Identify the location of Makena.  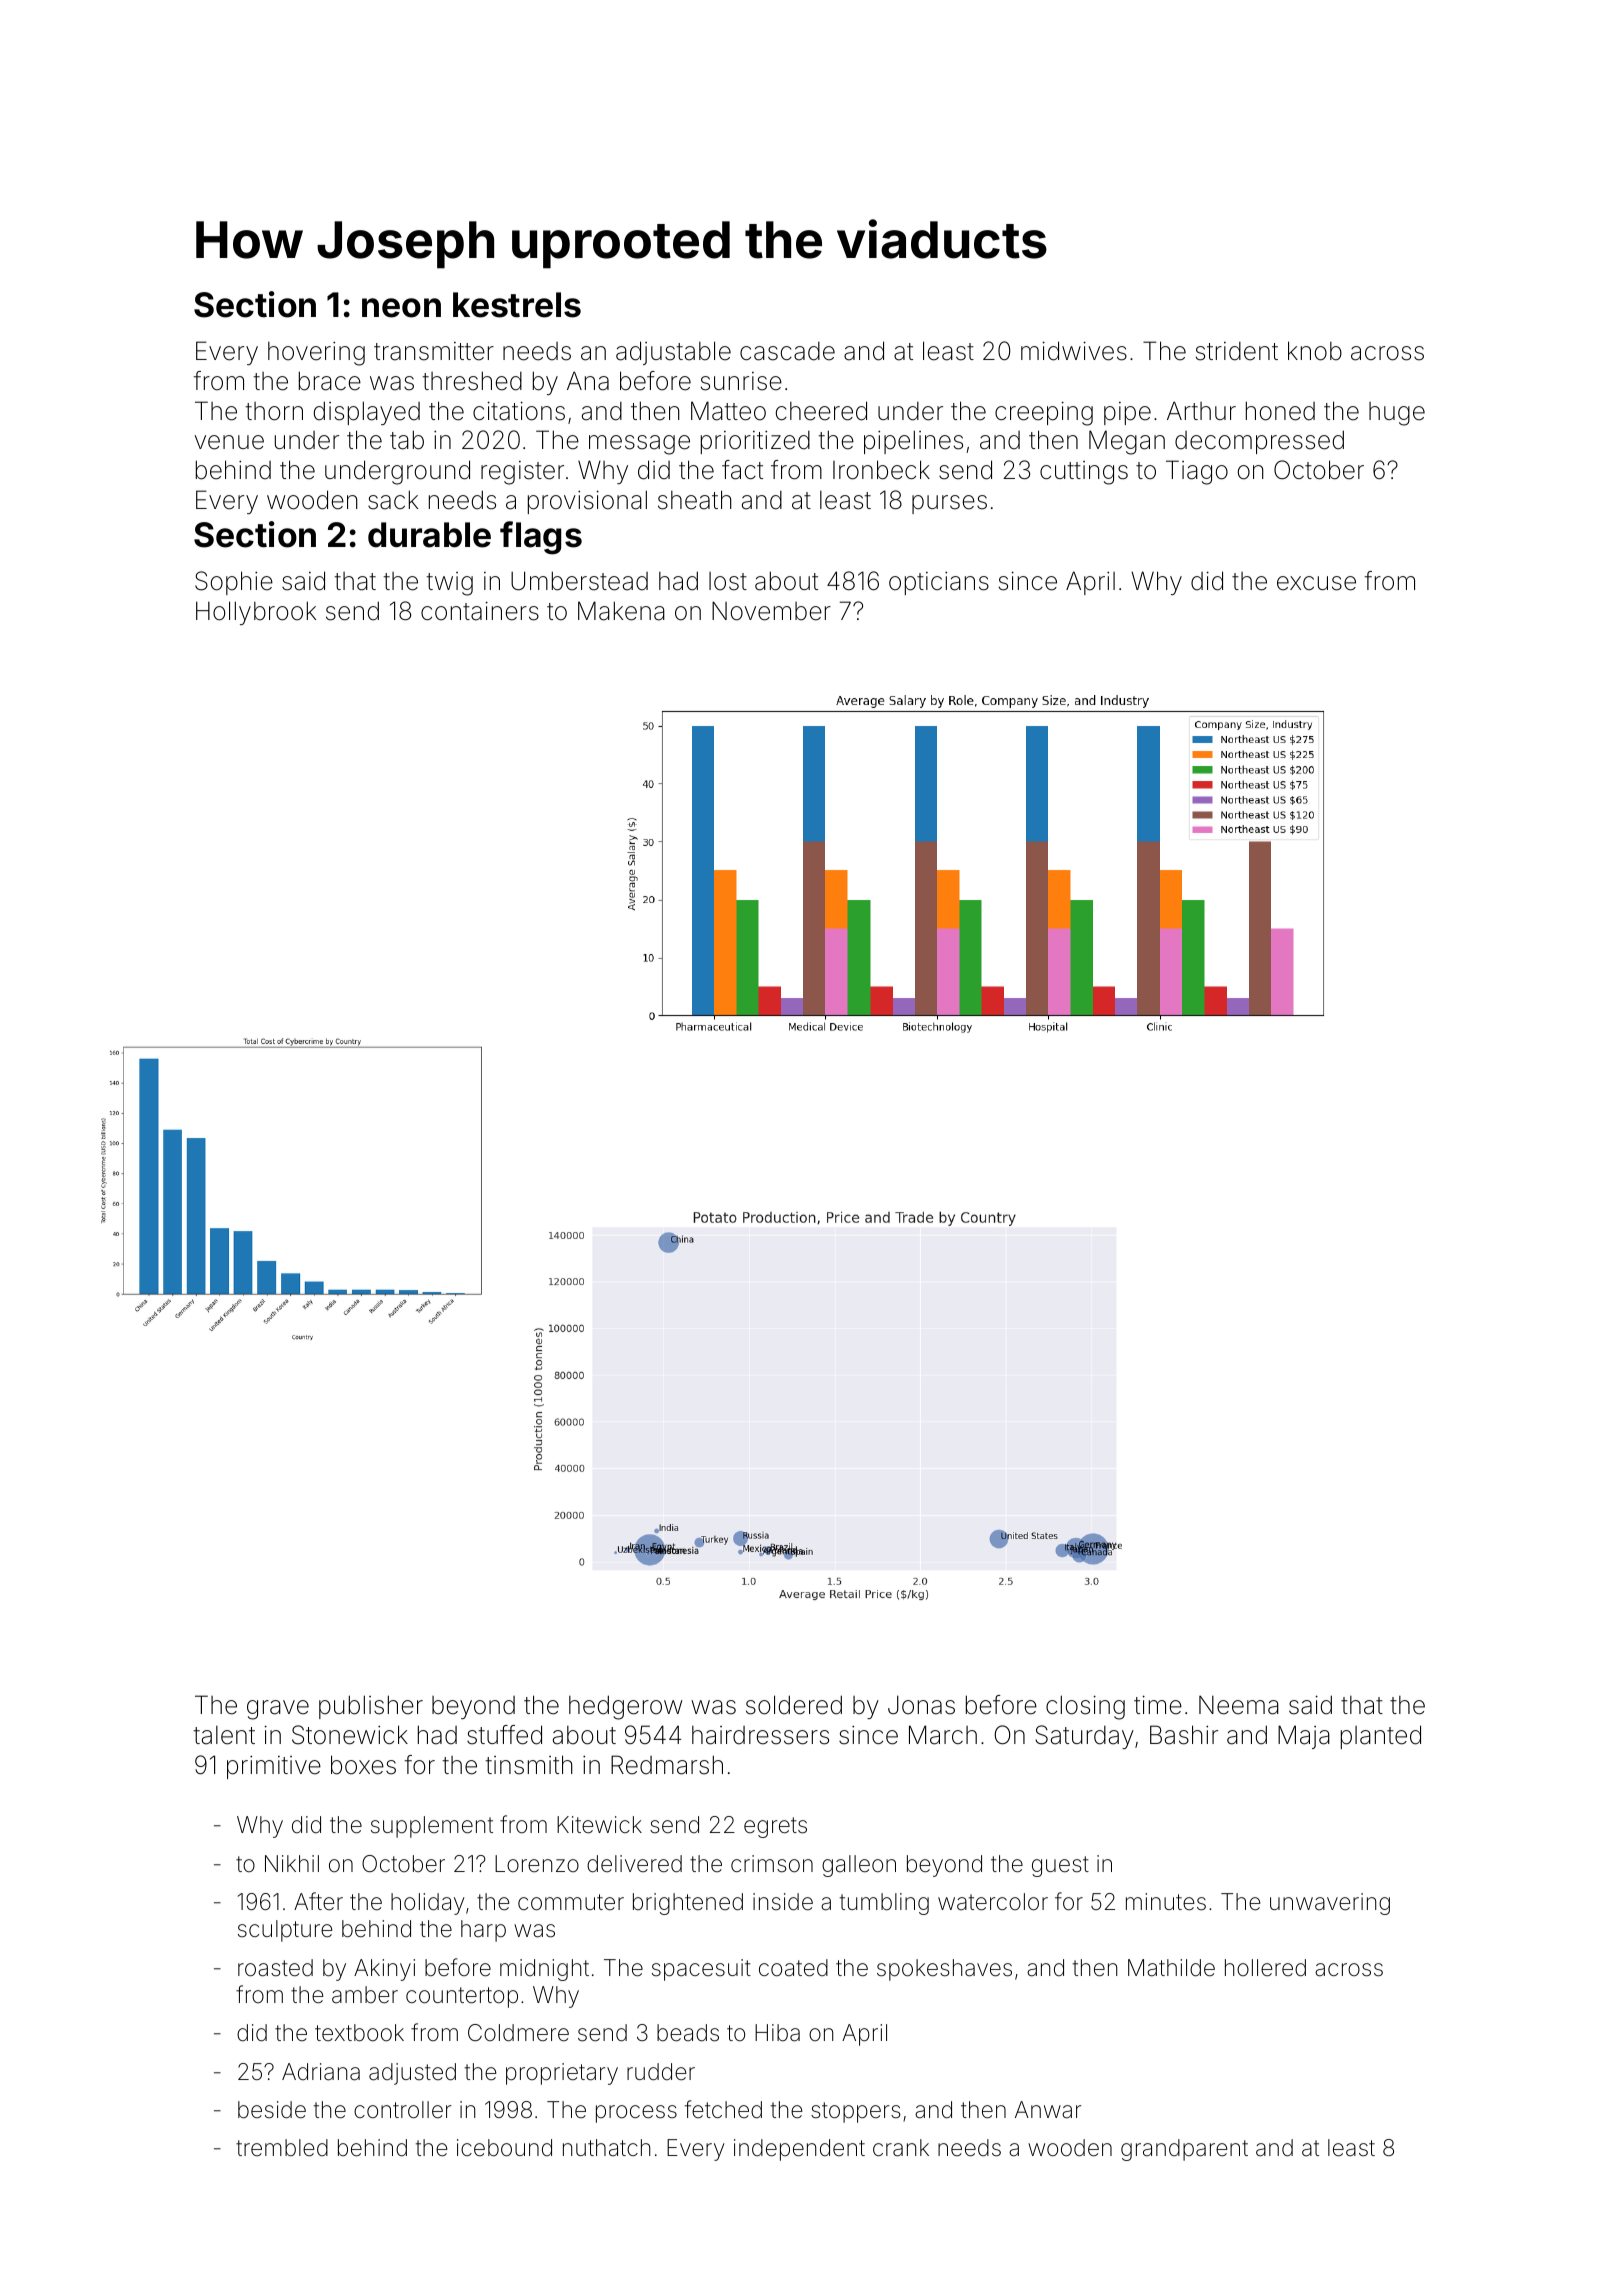
(621, 611).
